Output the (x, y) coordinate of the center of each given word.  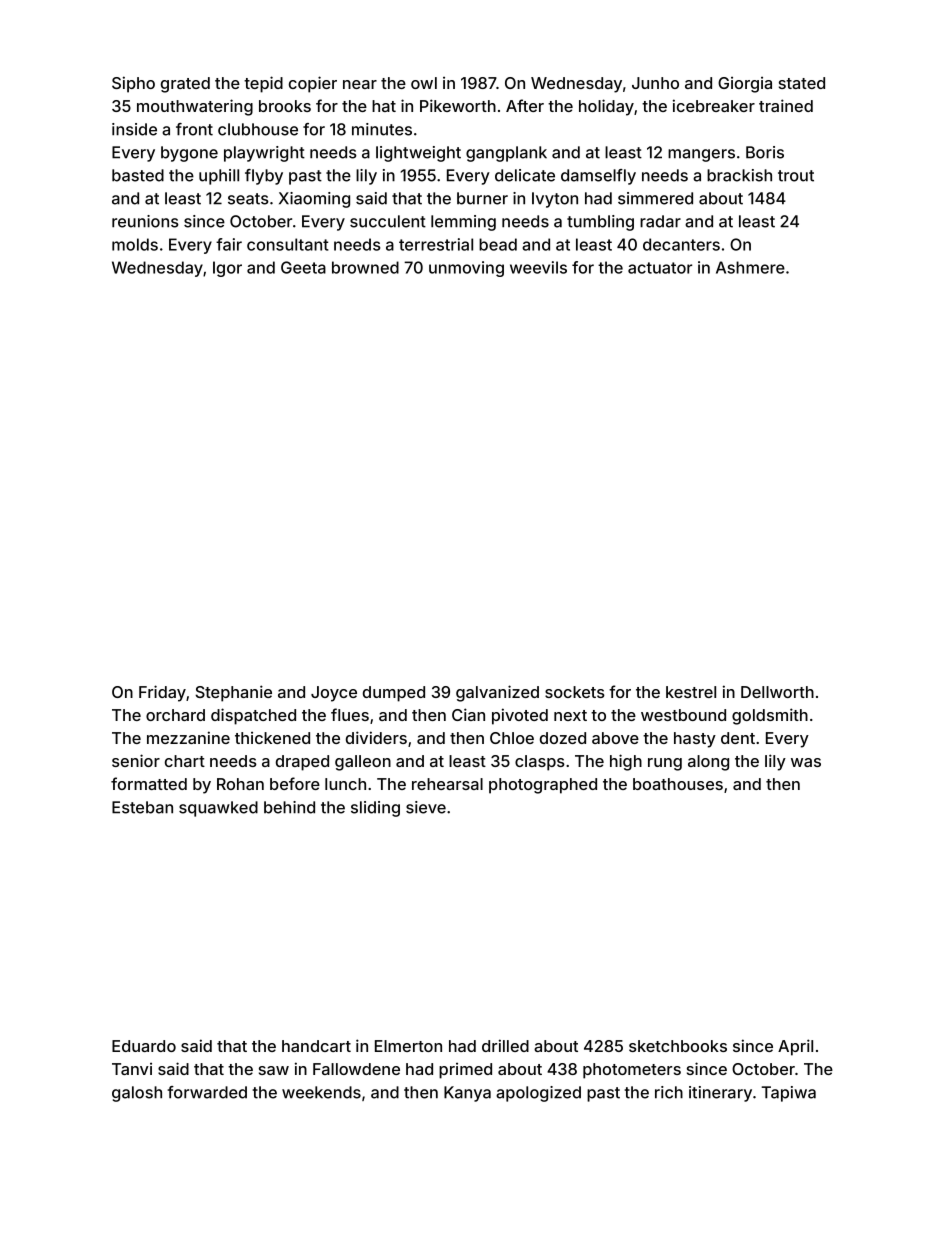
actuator (660, 268)
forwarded (207, 1092)
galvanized (497, 693)
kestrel (691, 692)
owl (424, 83)
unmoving (466, 269)
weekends (321, 1092)
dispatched (253, 716)
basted (138, 175)
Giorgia (745, 85)
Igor (227, 269)
